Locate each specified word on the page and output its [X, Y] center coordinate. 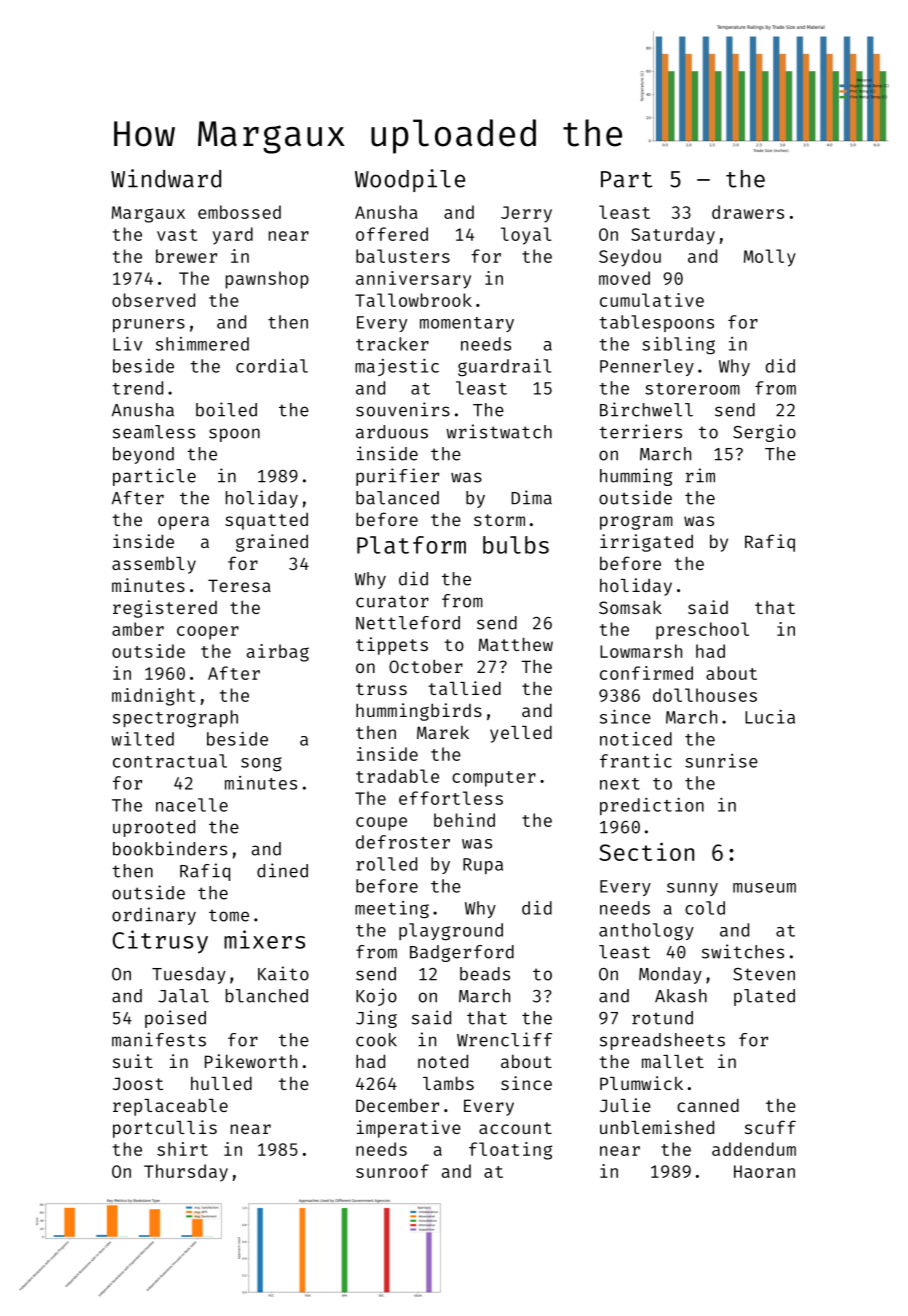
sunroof [392, 1171]
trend [137, 388]
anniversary [413, 280]
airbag [278, 653]
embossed [239, 212]
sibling [678, 346]
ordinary [154, 916]
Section [646, 851]
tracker [392, 344]
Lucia [770, 717]
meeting [392, 910]
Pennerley [647, 367]
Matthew [516, 644]
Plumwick [641, 1083]
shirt [182, 1149]
